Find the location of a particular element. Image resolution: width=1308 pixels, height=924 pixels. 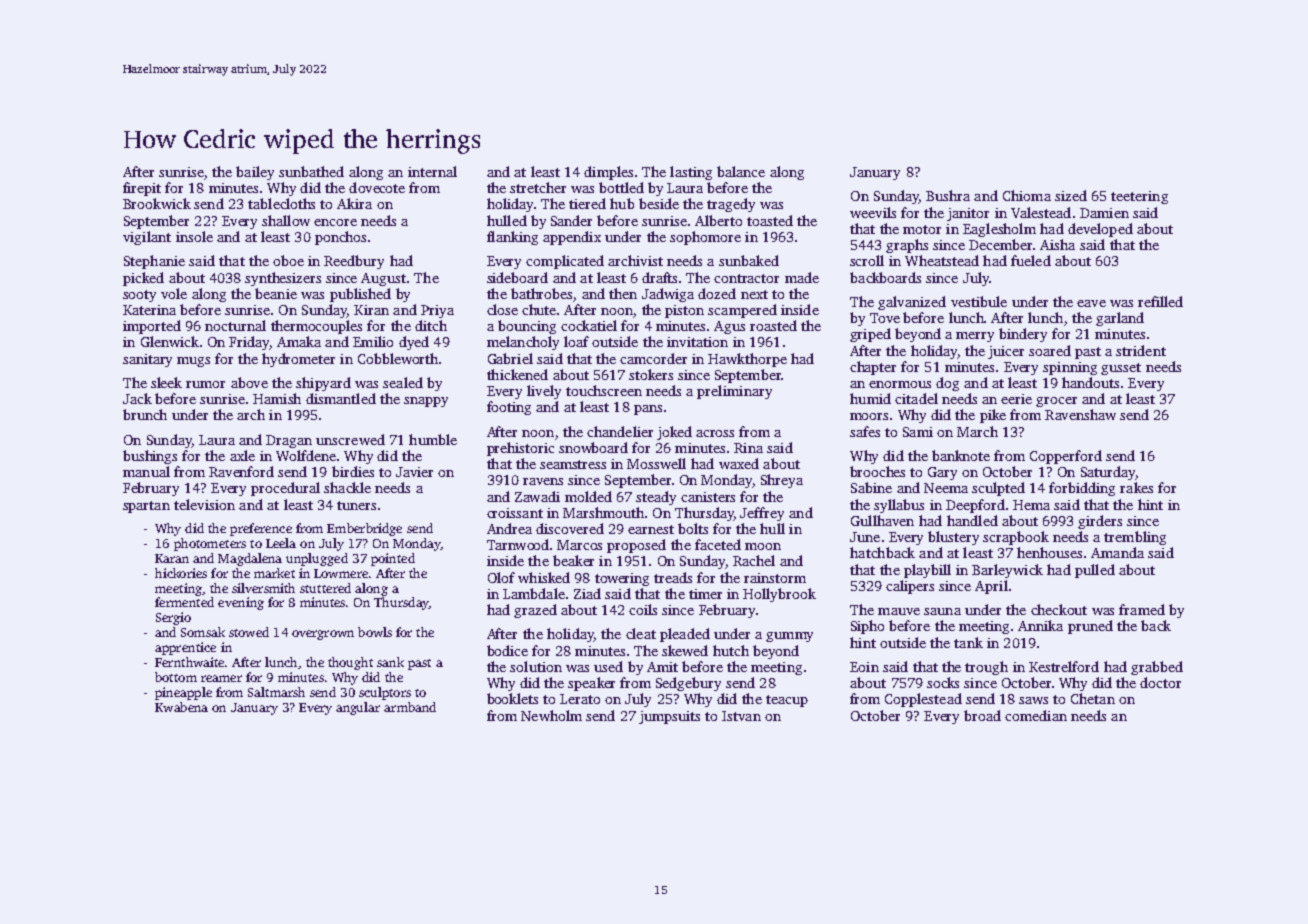

vestibule is located at coordinates (979, 301).
